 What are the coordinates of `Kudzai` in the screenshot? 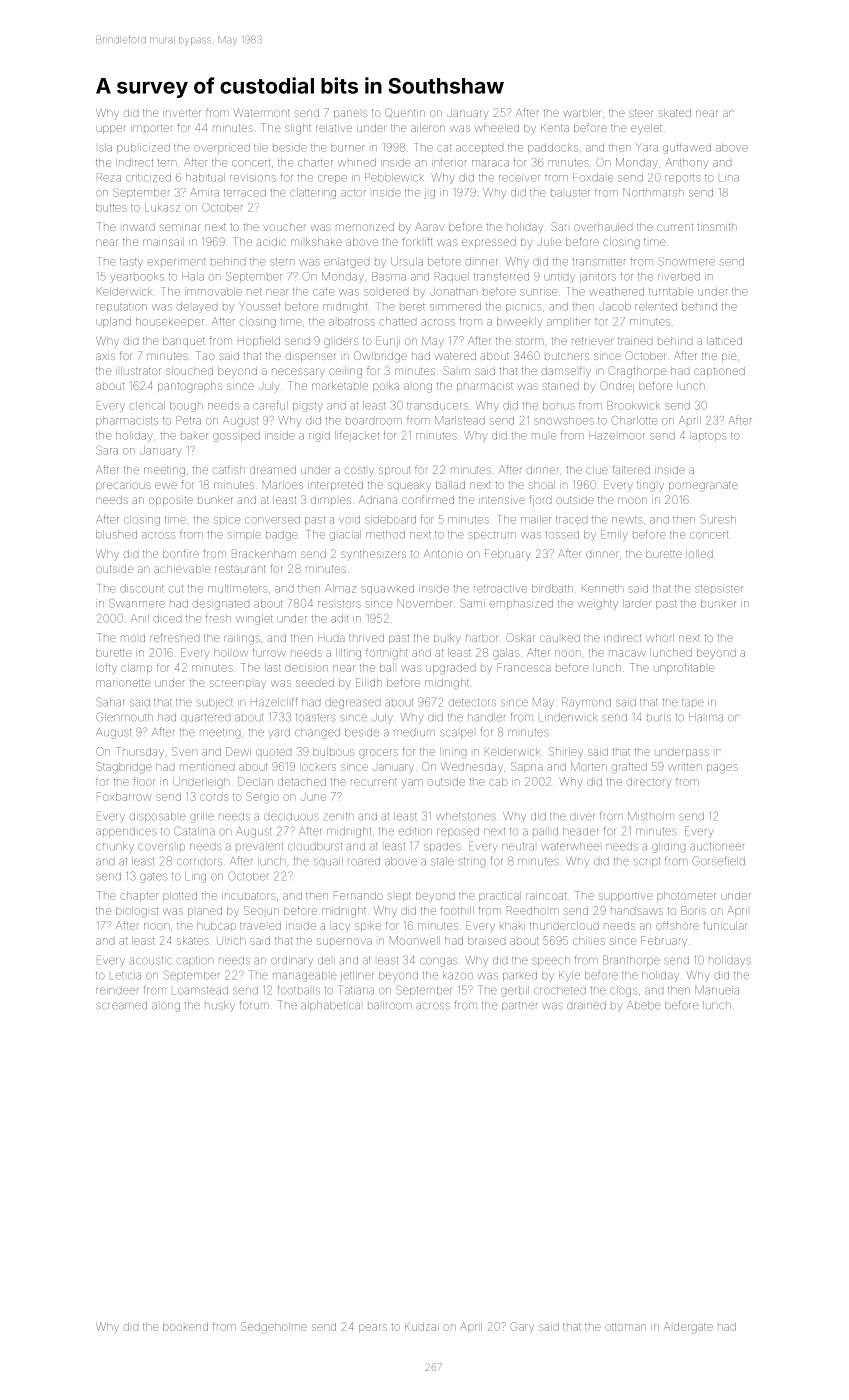 It's located at (422, 1327).
